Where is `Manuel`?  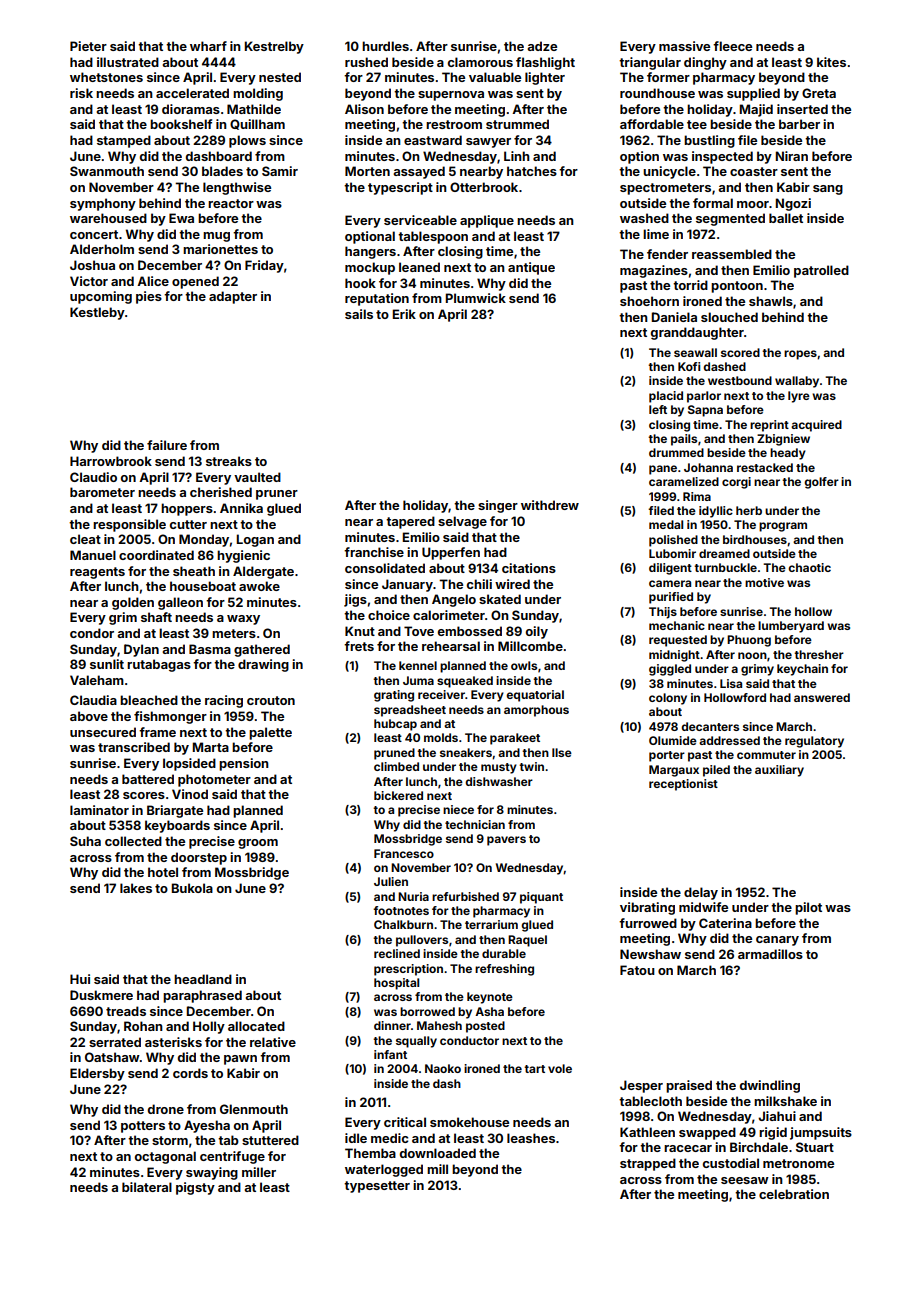 Manuel is located at coordinates (93, 555).
